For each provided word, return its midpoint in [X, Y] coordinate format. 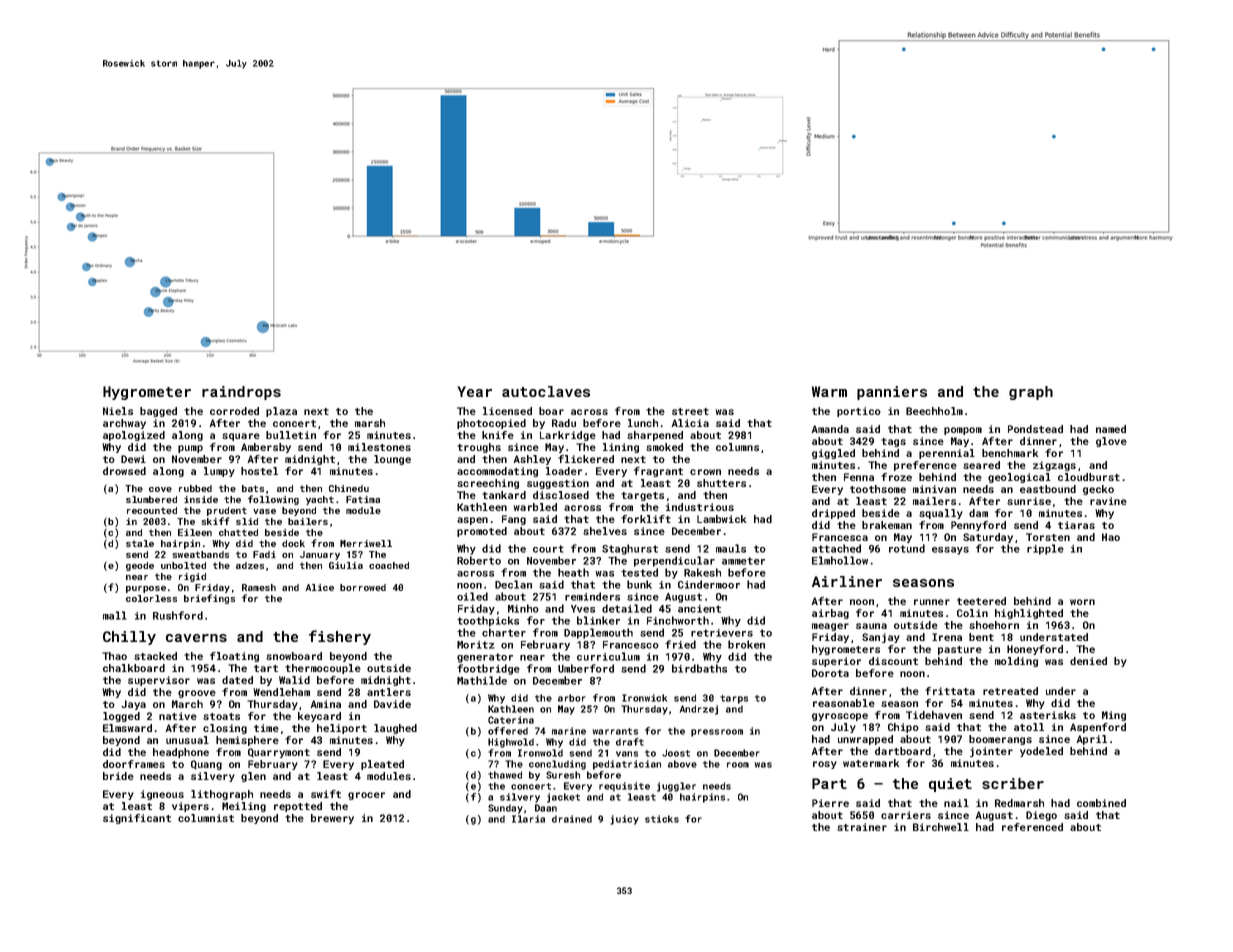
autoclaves [546, 391]
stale [140, 543]
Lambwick [721, 519]
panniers [892, 393]
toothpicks [488, 621]
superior [836, 662]
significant [137, 819]
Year [474, 391]
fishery [340, 637]
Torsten [1048, 537]
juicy [624, 820]
